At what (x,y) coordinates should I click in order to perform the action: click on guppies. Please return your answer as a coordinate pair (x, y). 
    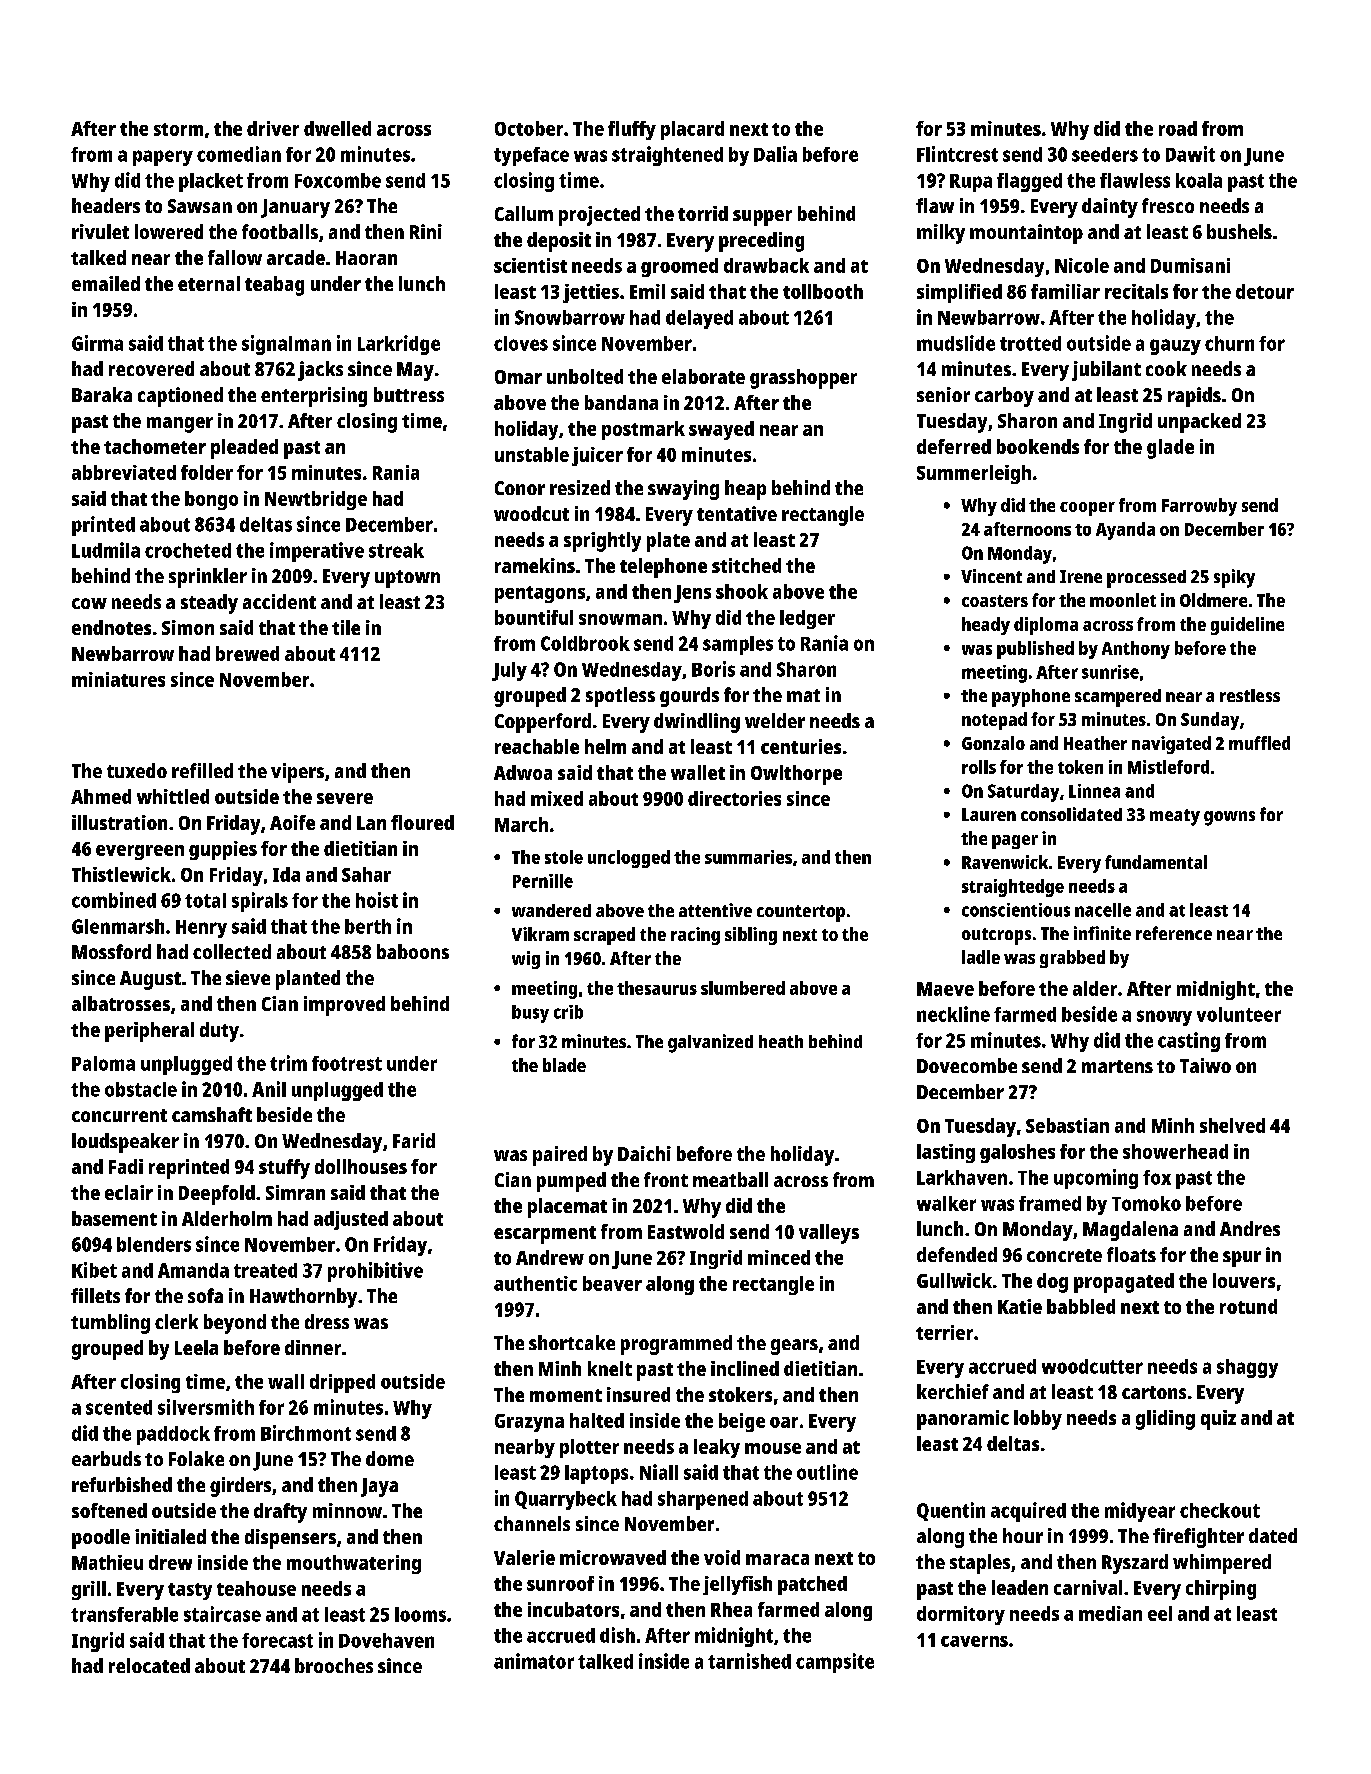
    Looking at the image, I should click on (223, 850).
